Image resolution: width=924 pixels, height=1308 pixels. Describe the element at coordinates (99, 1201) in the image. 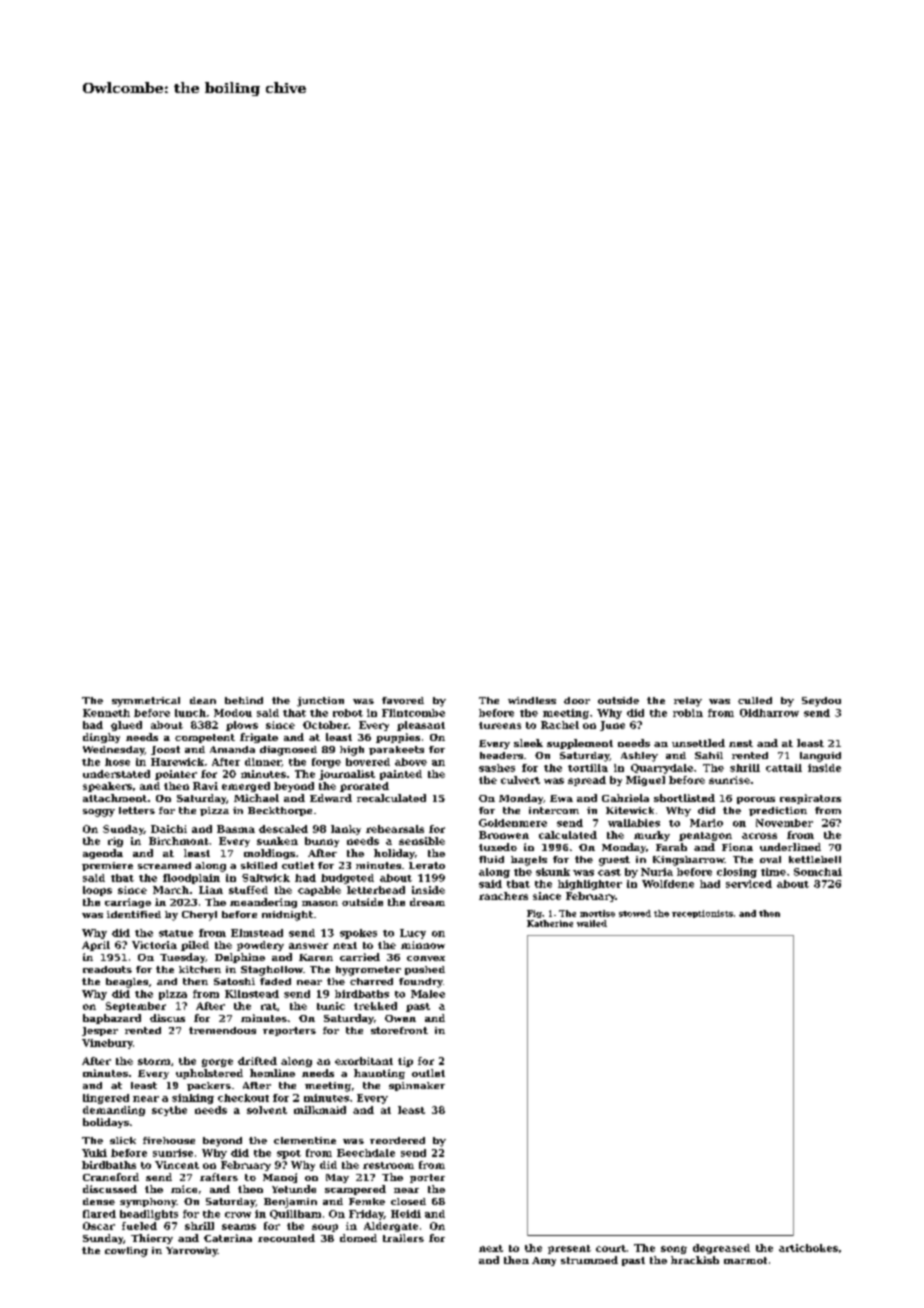

I see `dense` at that location.
